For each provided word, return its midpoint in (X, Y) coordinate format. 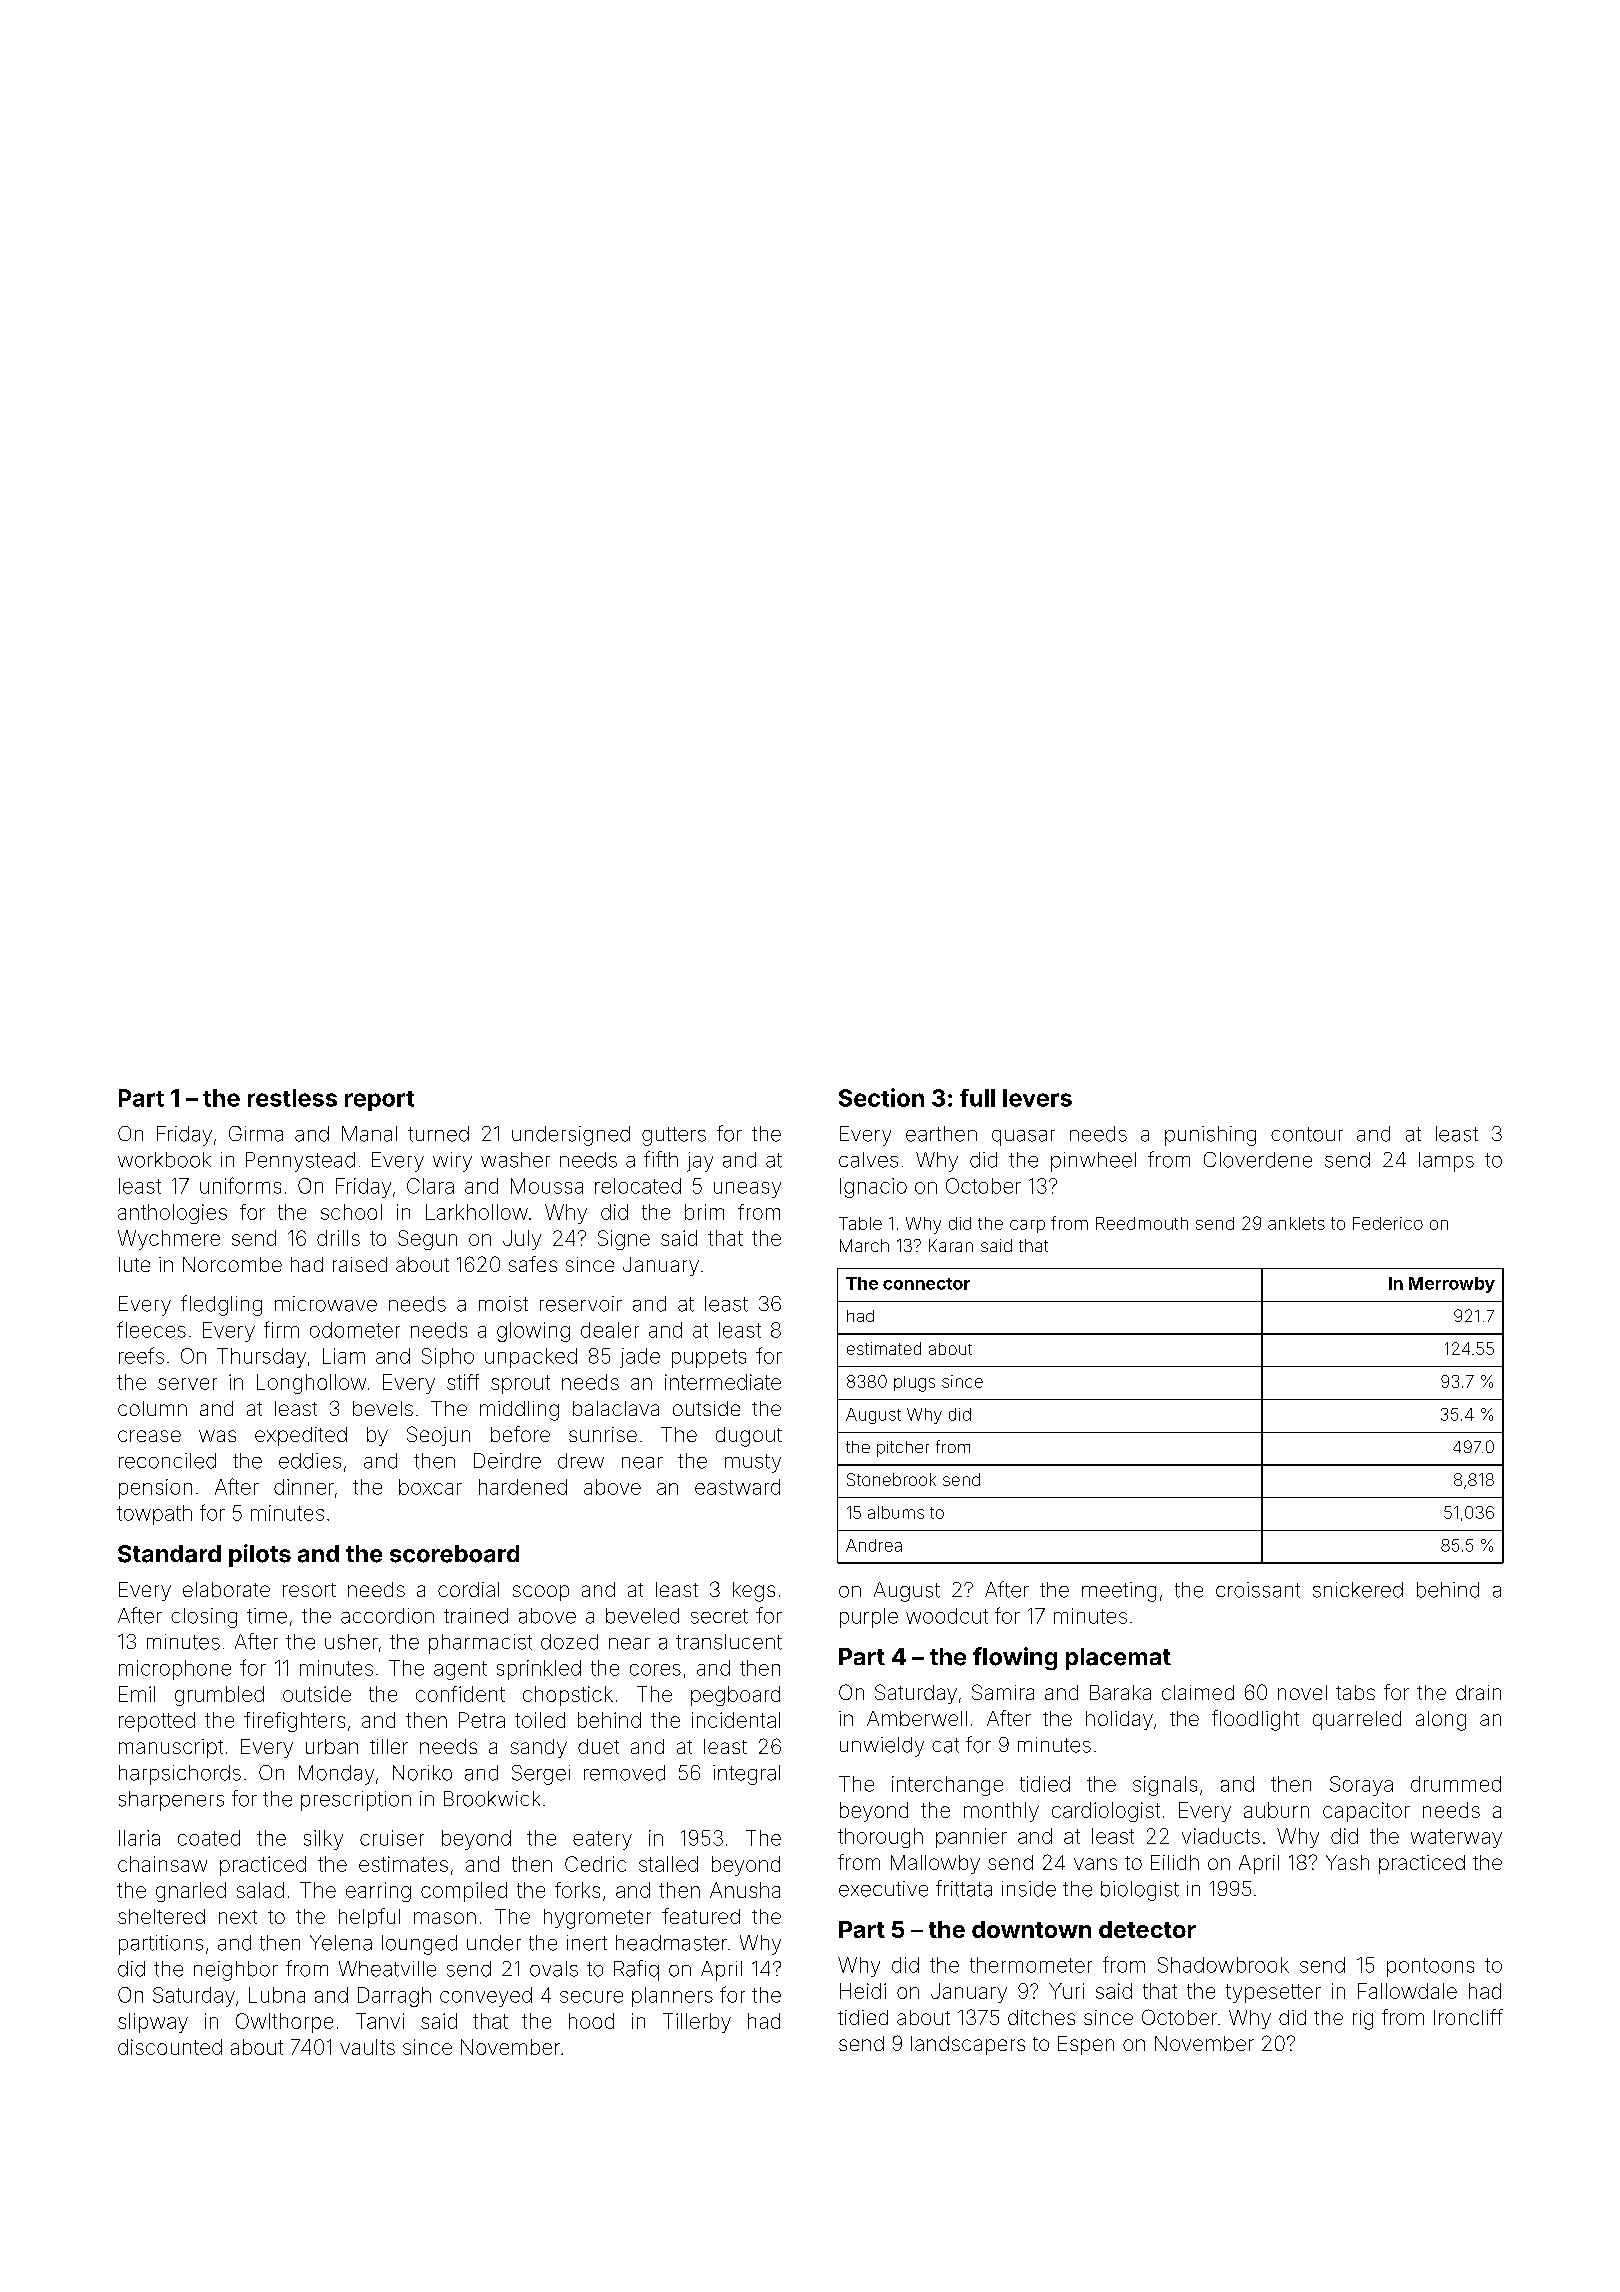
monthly (1001, 1812)
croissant (1258, 1590)
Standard (169, 1554)
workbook (164, 1160)
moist (503, 1304)
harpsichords (180, 1775)
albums (896, 1512)
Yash (1347, 1862)
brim (704, 1212)
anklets (1296, 1223)
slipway (153, 2023)
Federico (1388, 1223)
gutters (674, 1136)
